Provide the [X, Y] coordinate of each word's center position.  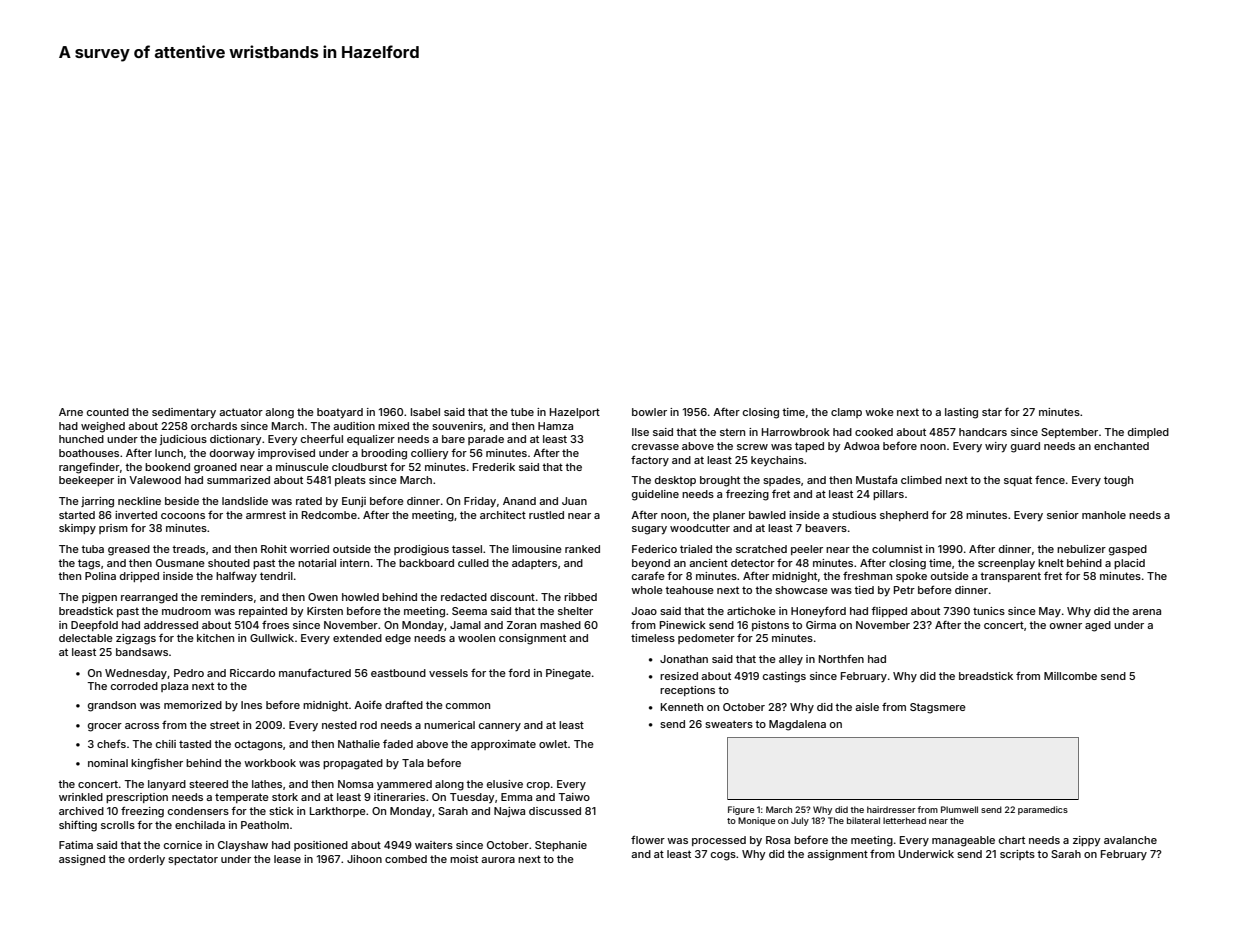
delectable [86, 638]
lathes [267, 784]
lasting [961, 413]
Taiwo [574, 797]
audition [354, 426]
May [1050, 612]
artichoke [751, 611]
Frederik [494, 467]
